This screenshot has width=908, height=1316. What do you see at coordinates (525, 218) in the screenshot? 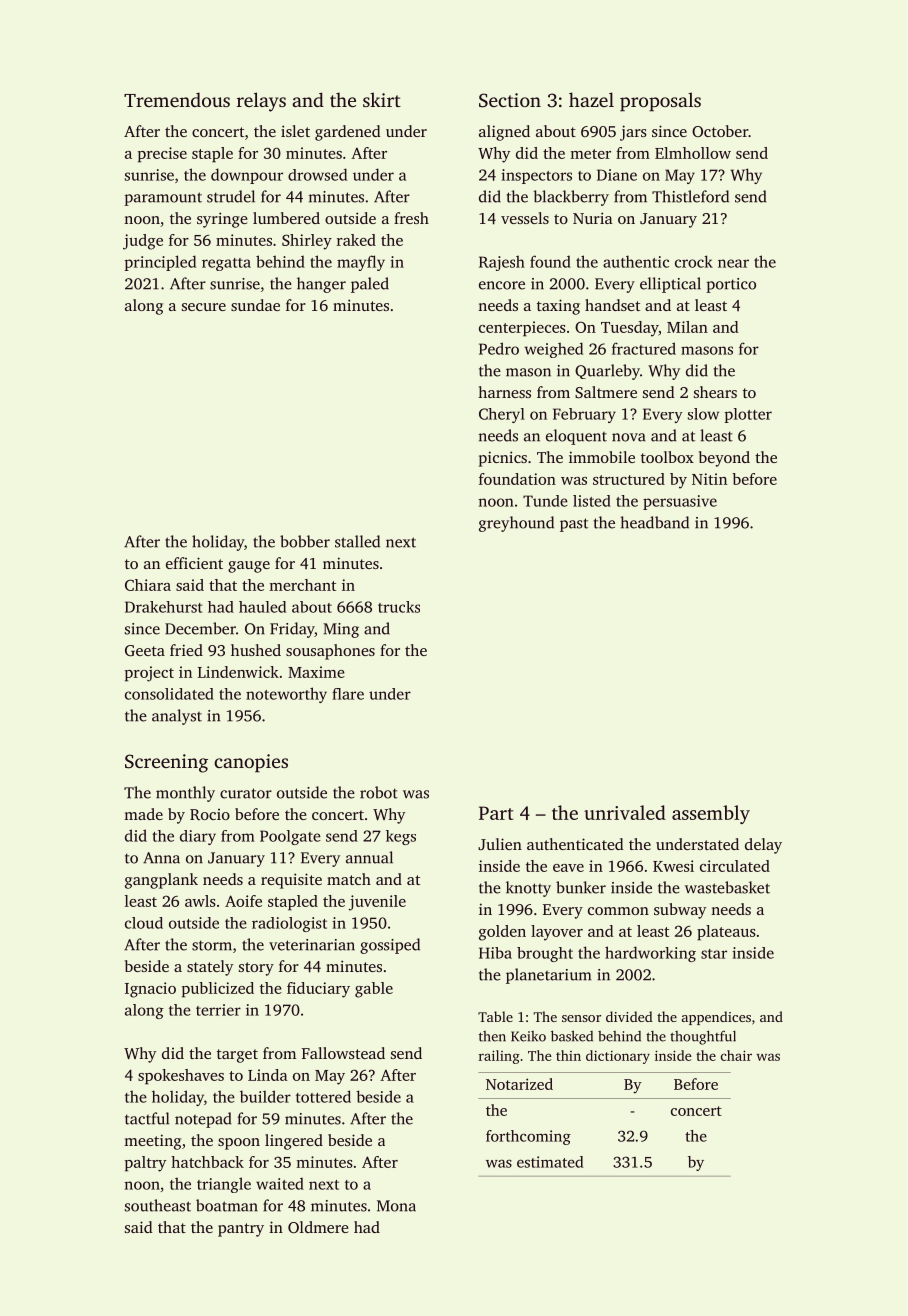
I see `vessels` at bounding box center [525, 218].
